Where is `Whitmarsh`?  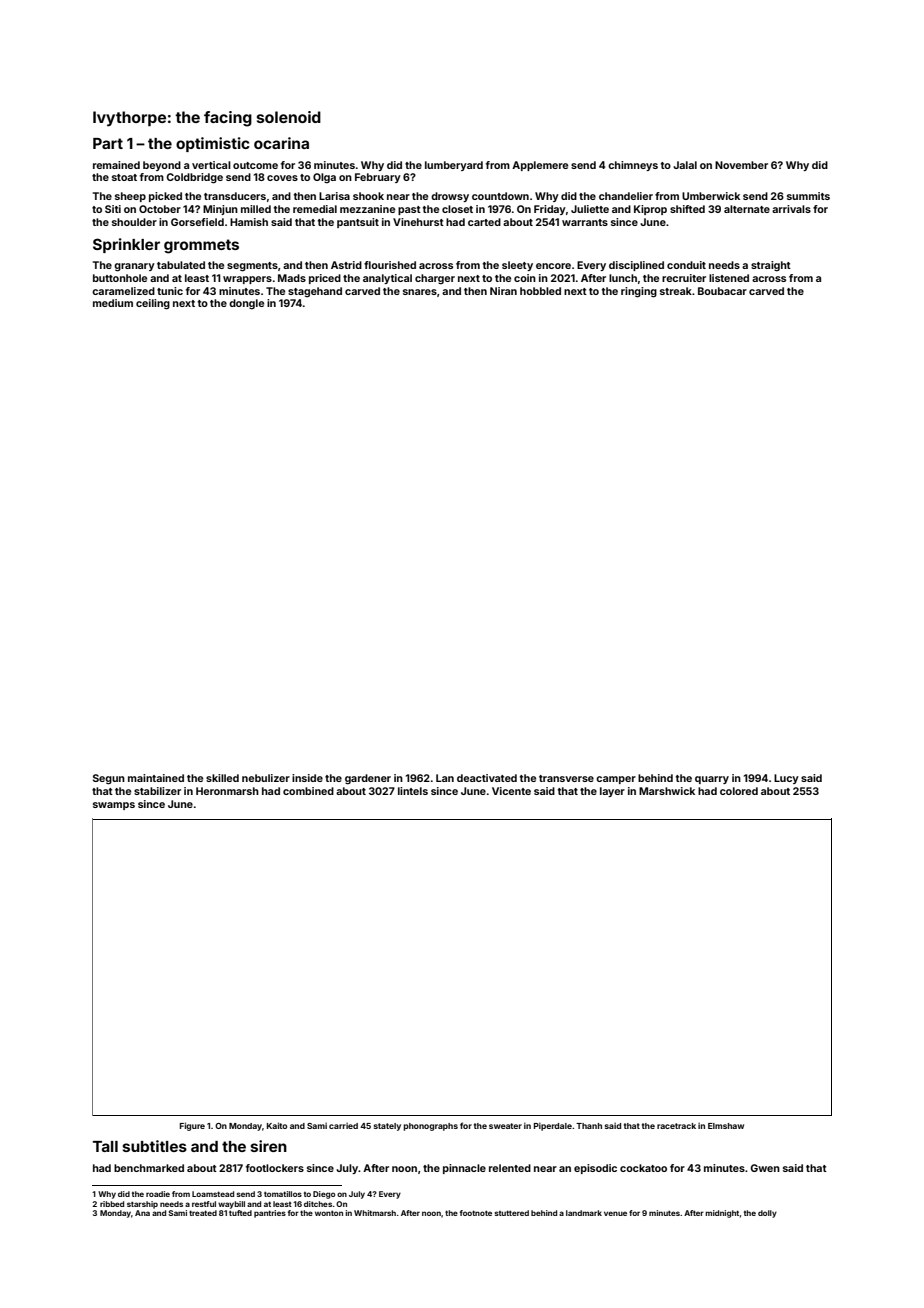
Whitmarsh is located at coordinates (375, 1213).
